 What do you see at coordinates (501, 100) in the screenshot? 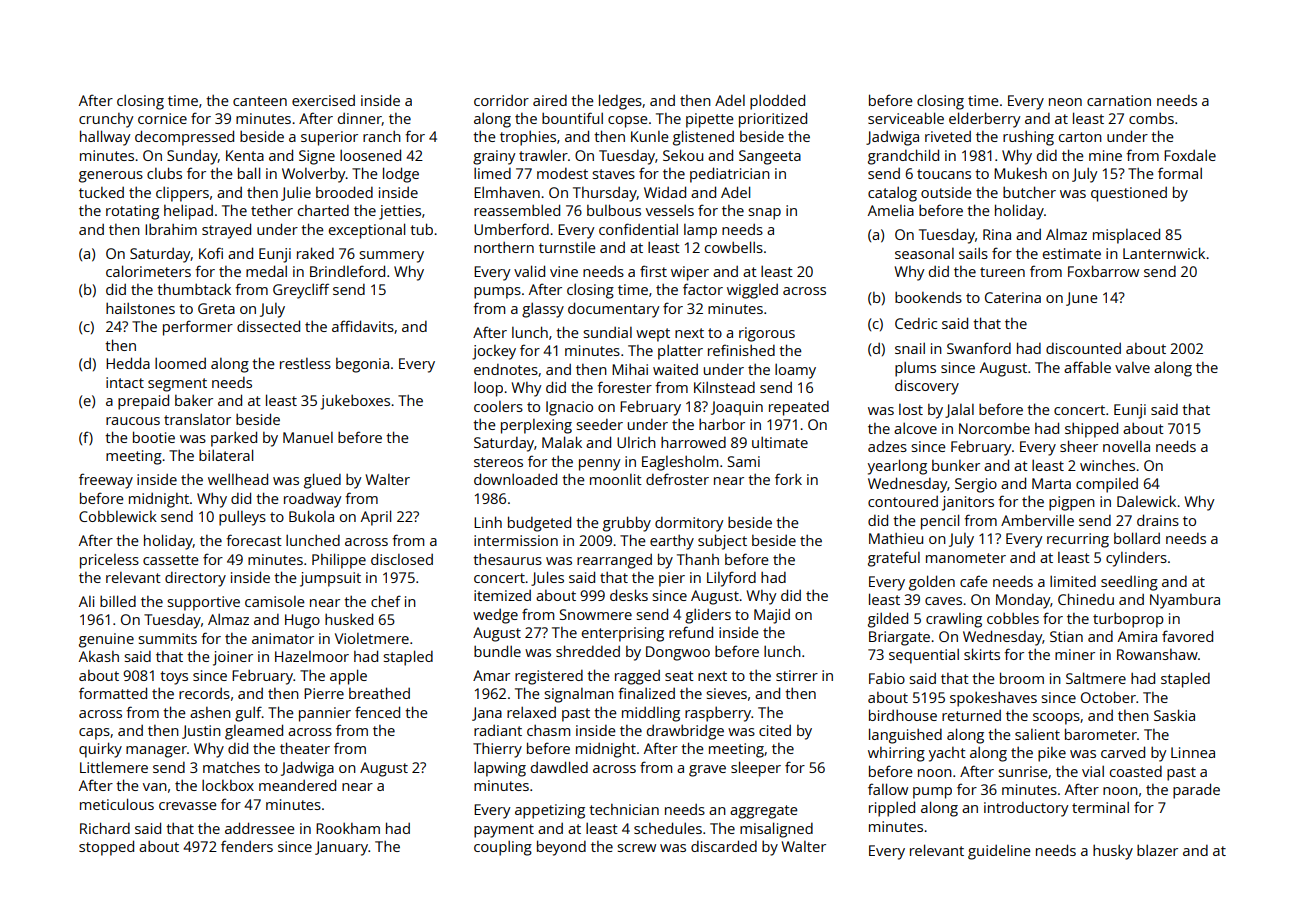
I see `corridor` at bounding box center [501, 100].
